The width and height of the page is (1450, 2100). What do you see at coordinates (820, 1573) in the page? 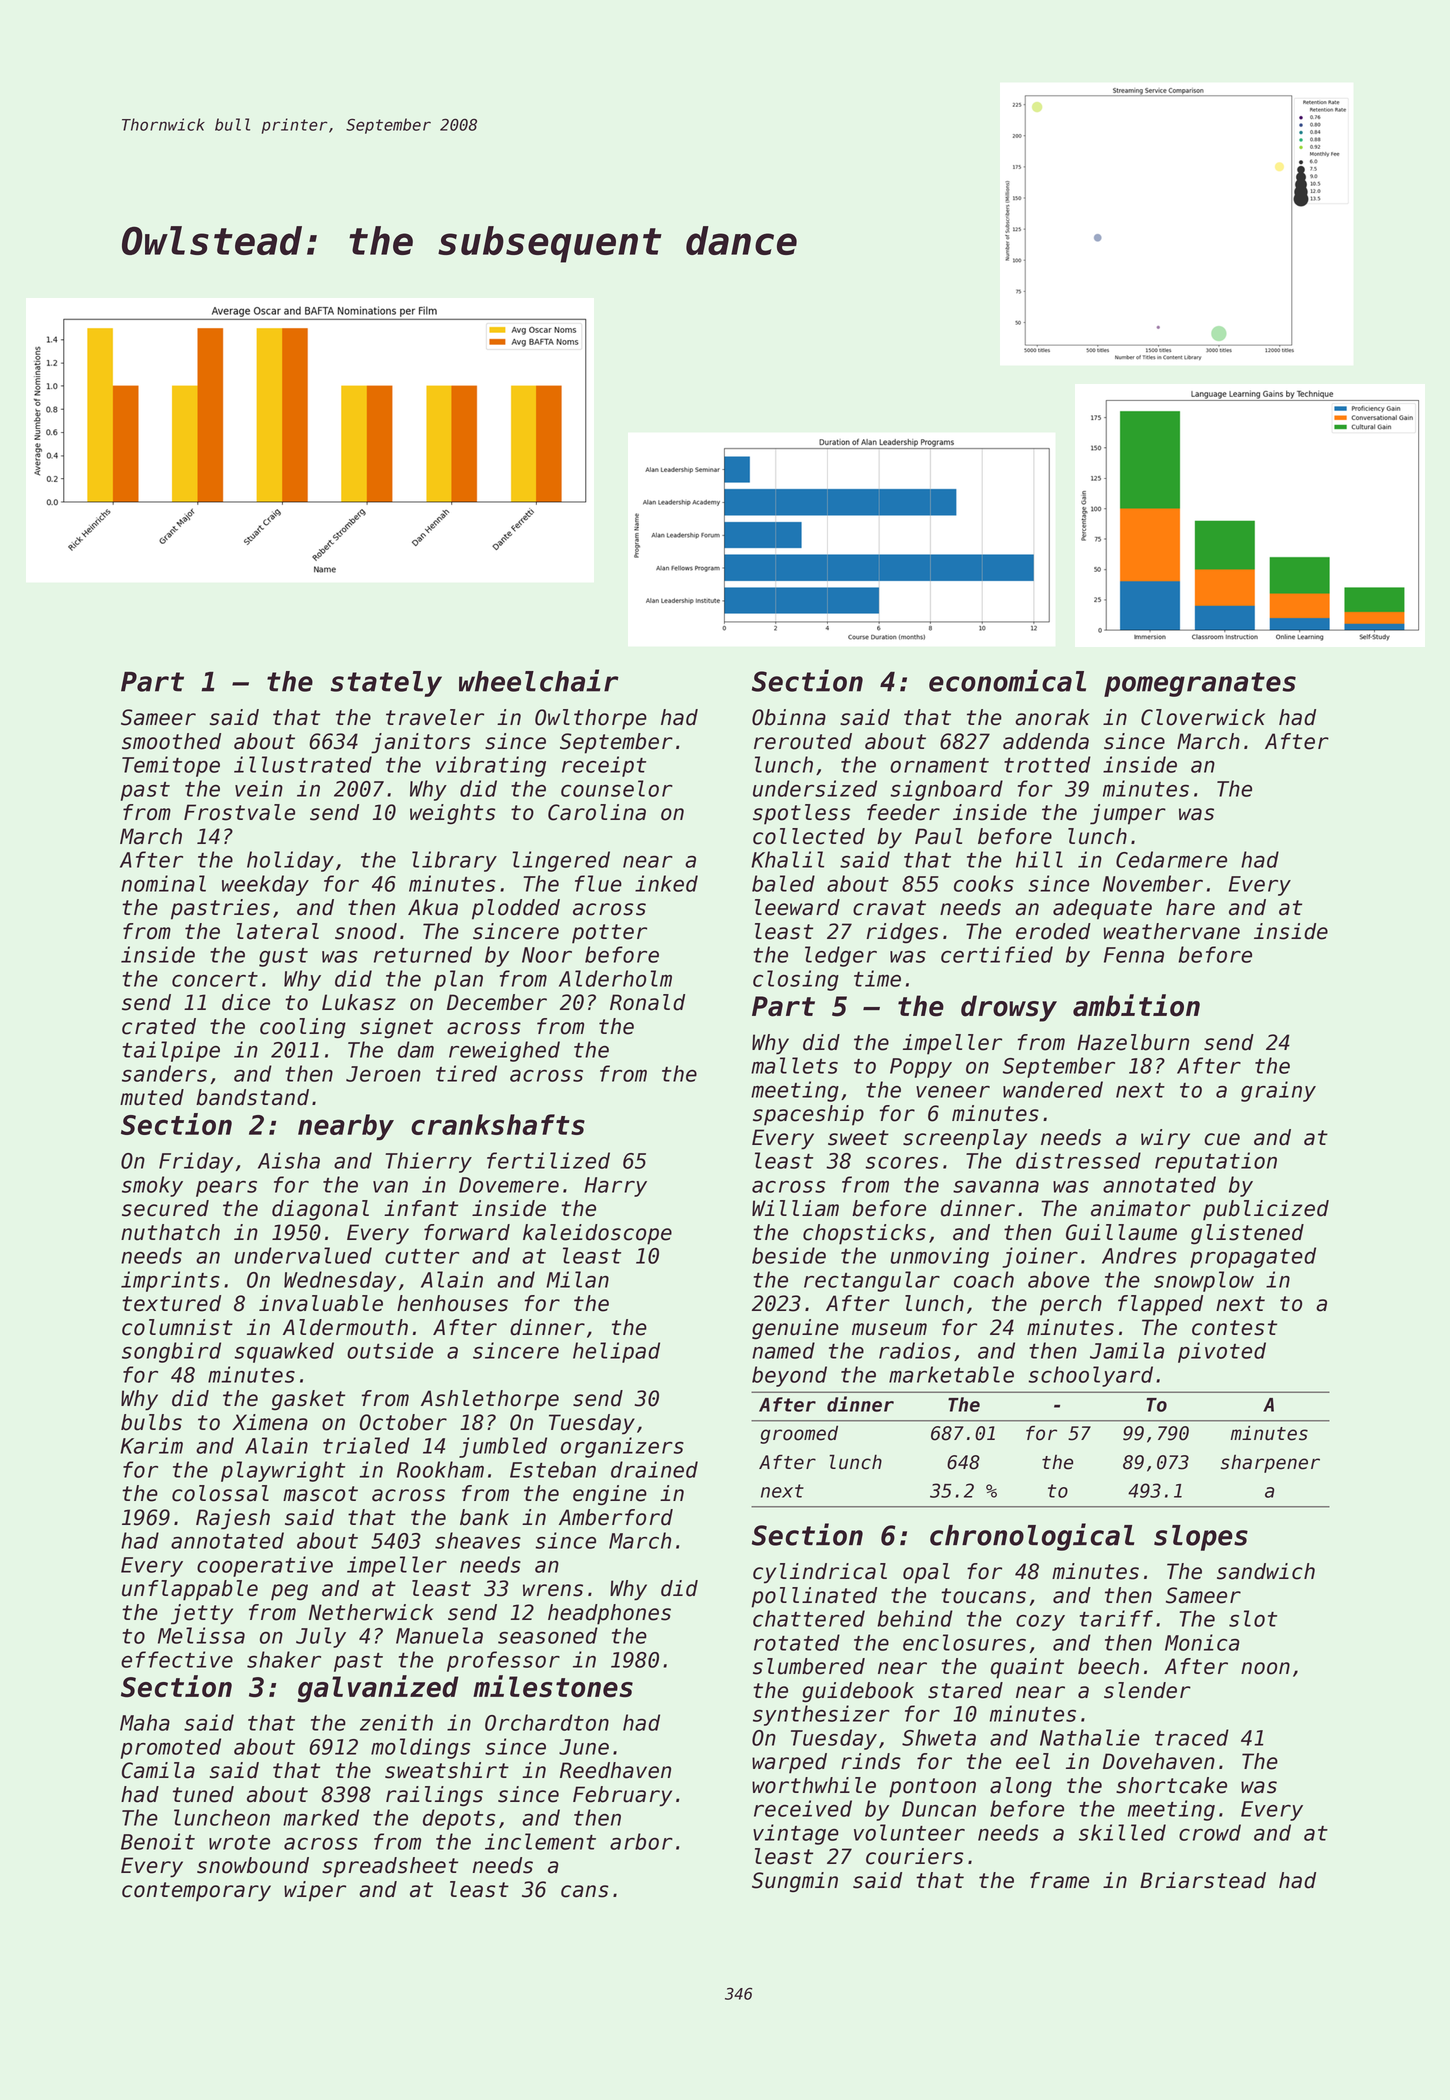
I see `cylindrical` at bounding box center [820, 1573].
